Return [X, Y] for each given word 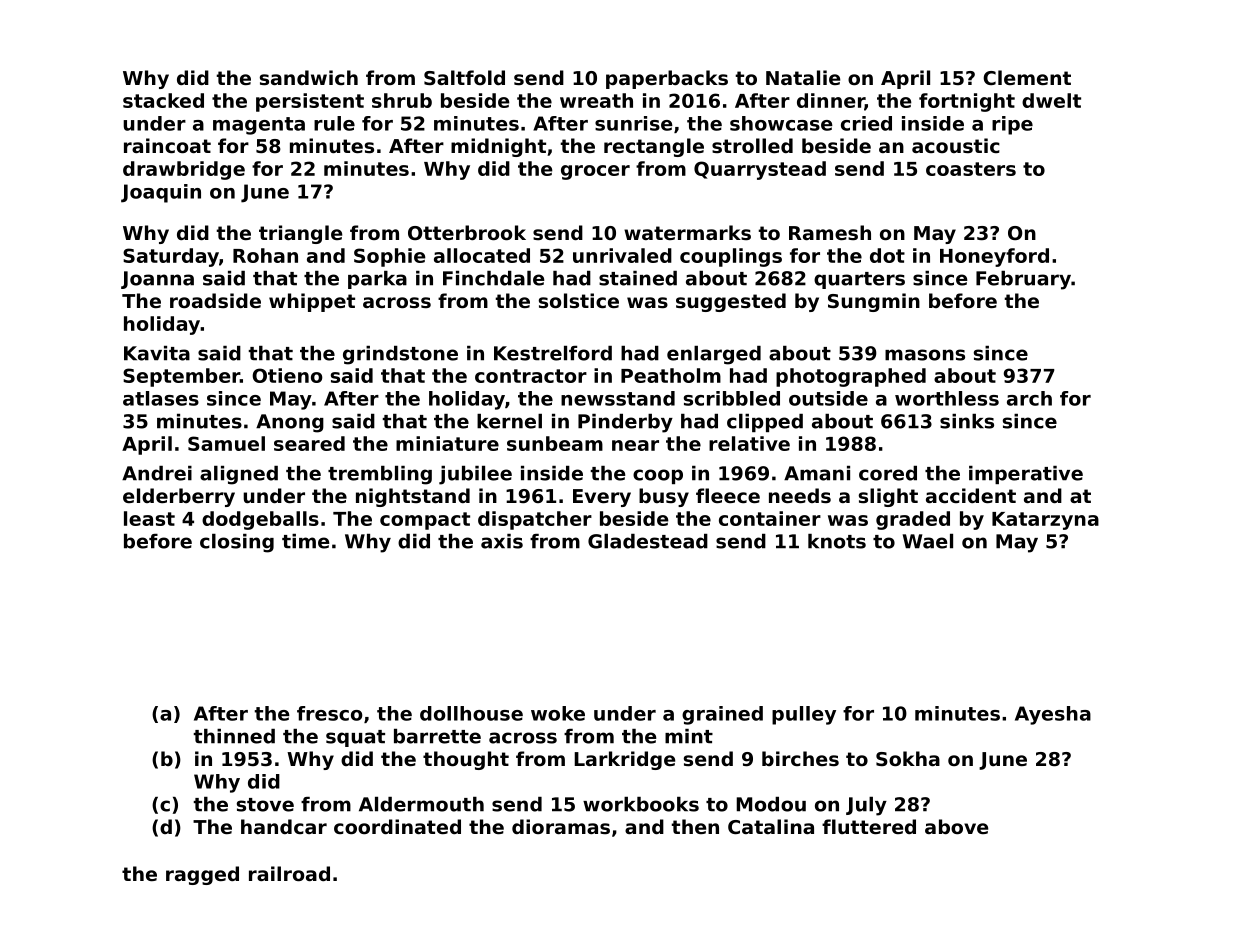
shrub [402, 100]
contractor [531, 376]
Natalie [803, 77]
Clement [1027, 77]
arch [1029, 398]
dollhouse [471, 713]
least [149, 518]
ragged [202, 875]
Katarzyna [1045, 521]
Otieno [287, 375]
